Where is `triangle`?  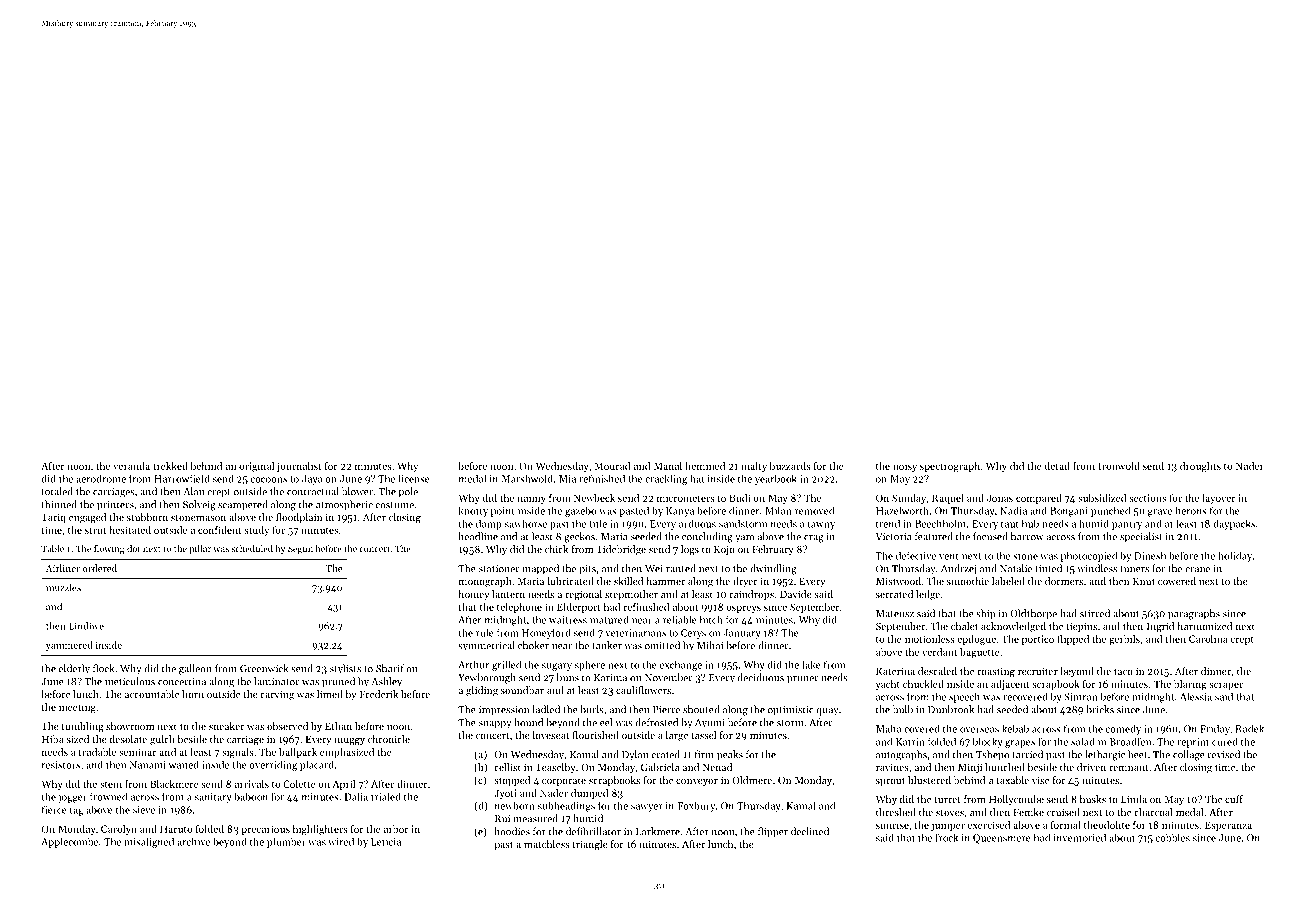
triangle is located at coordinates (590, 845).
